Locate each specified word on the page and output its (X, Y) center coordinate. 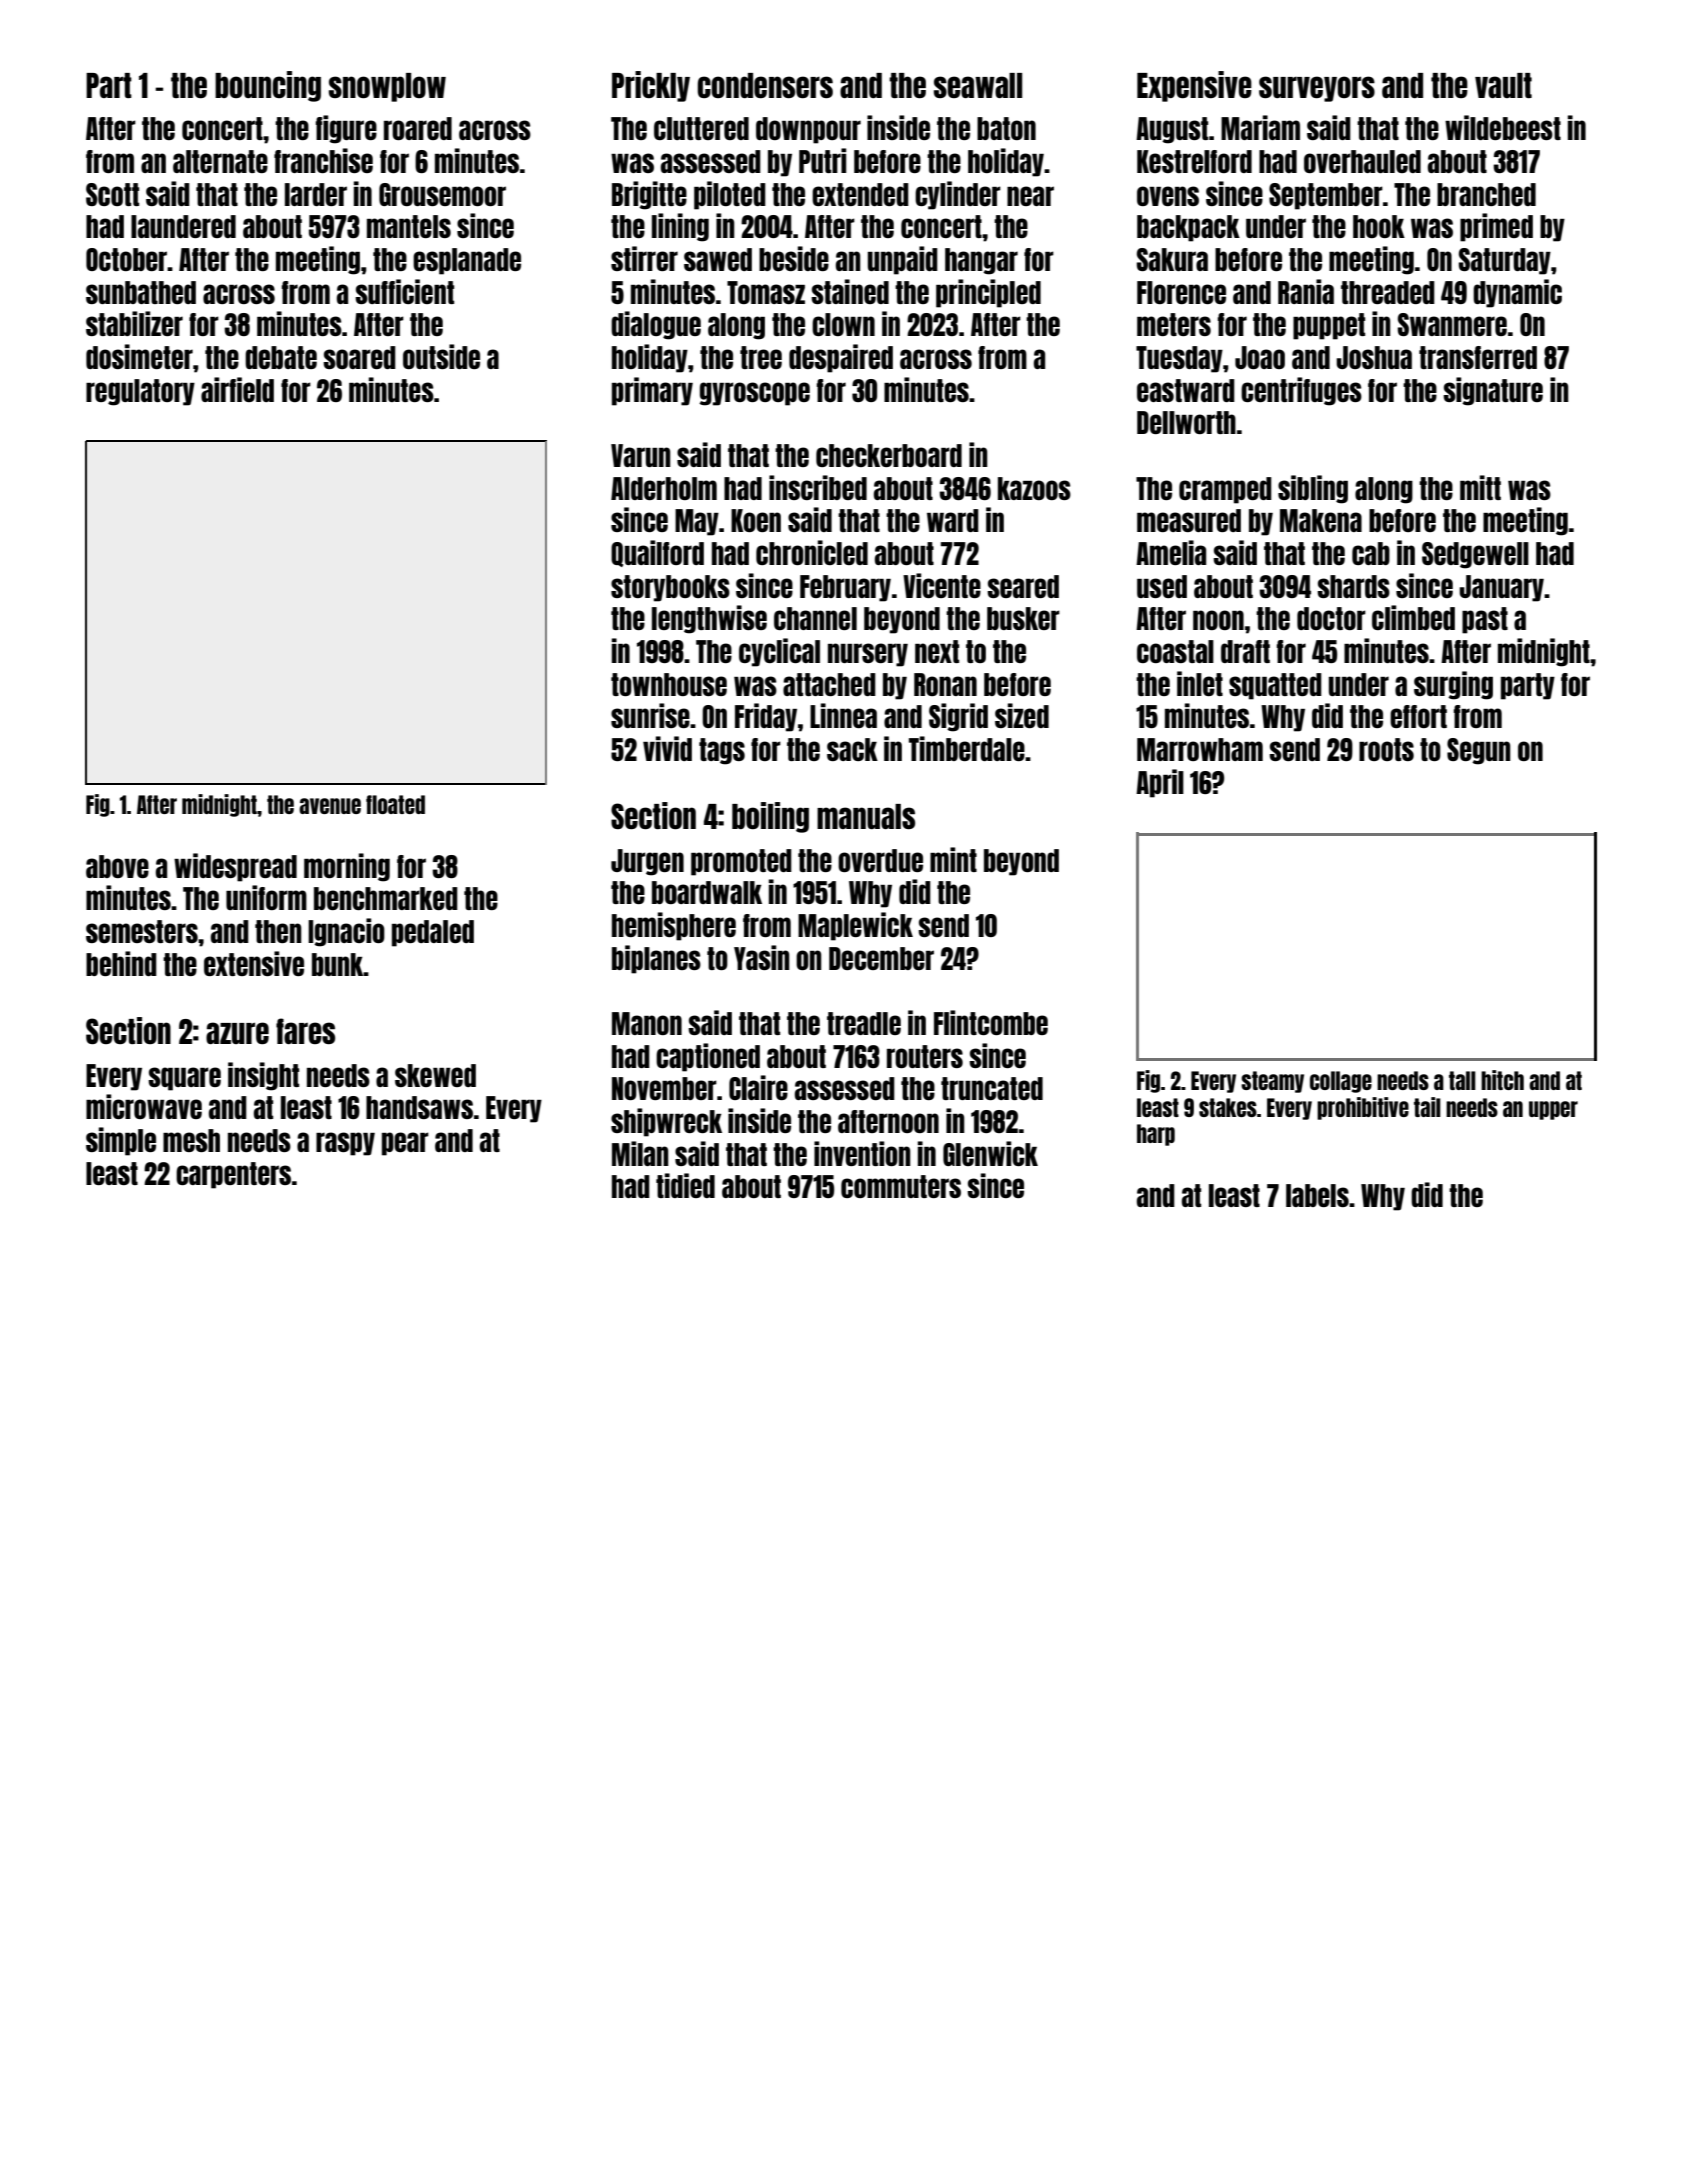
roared (418, 128)
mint (953, 859)
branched (1486, 194)
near (1030, 196)
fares (305, 1031)
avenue (330, 806)
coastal (1175, 651)
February (845, 588)
